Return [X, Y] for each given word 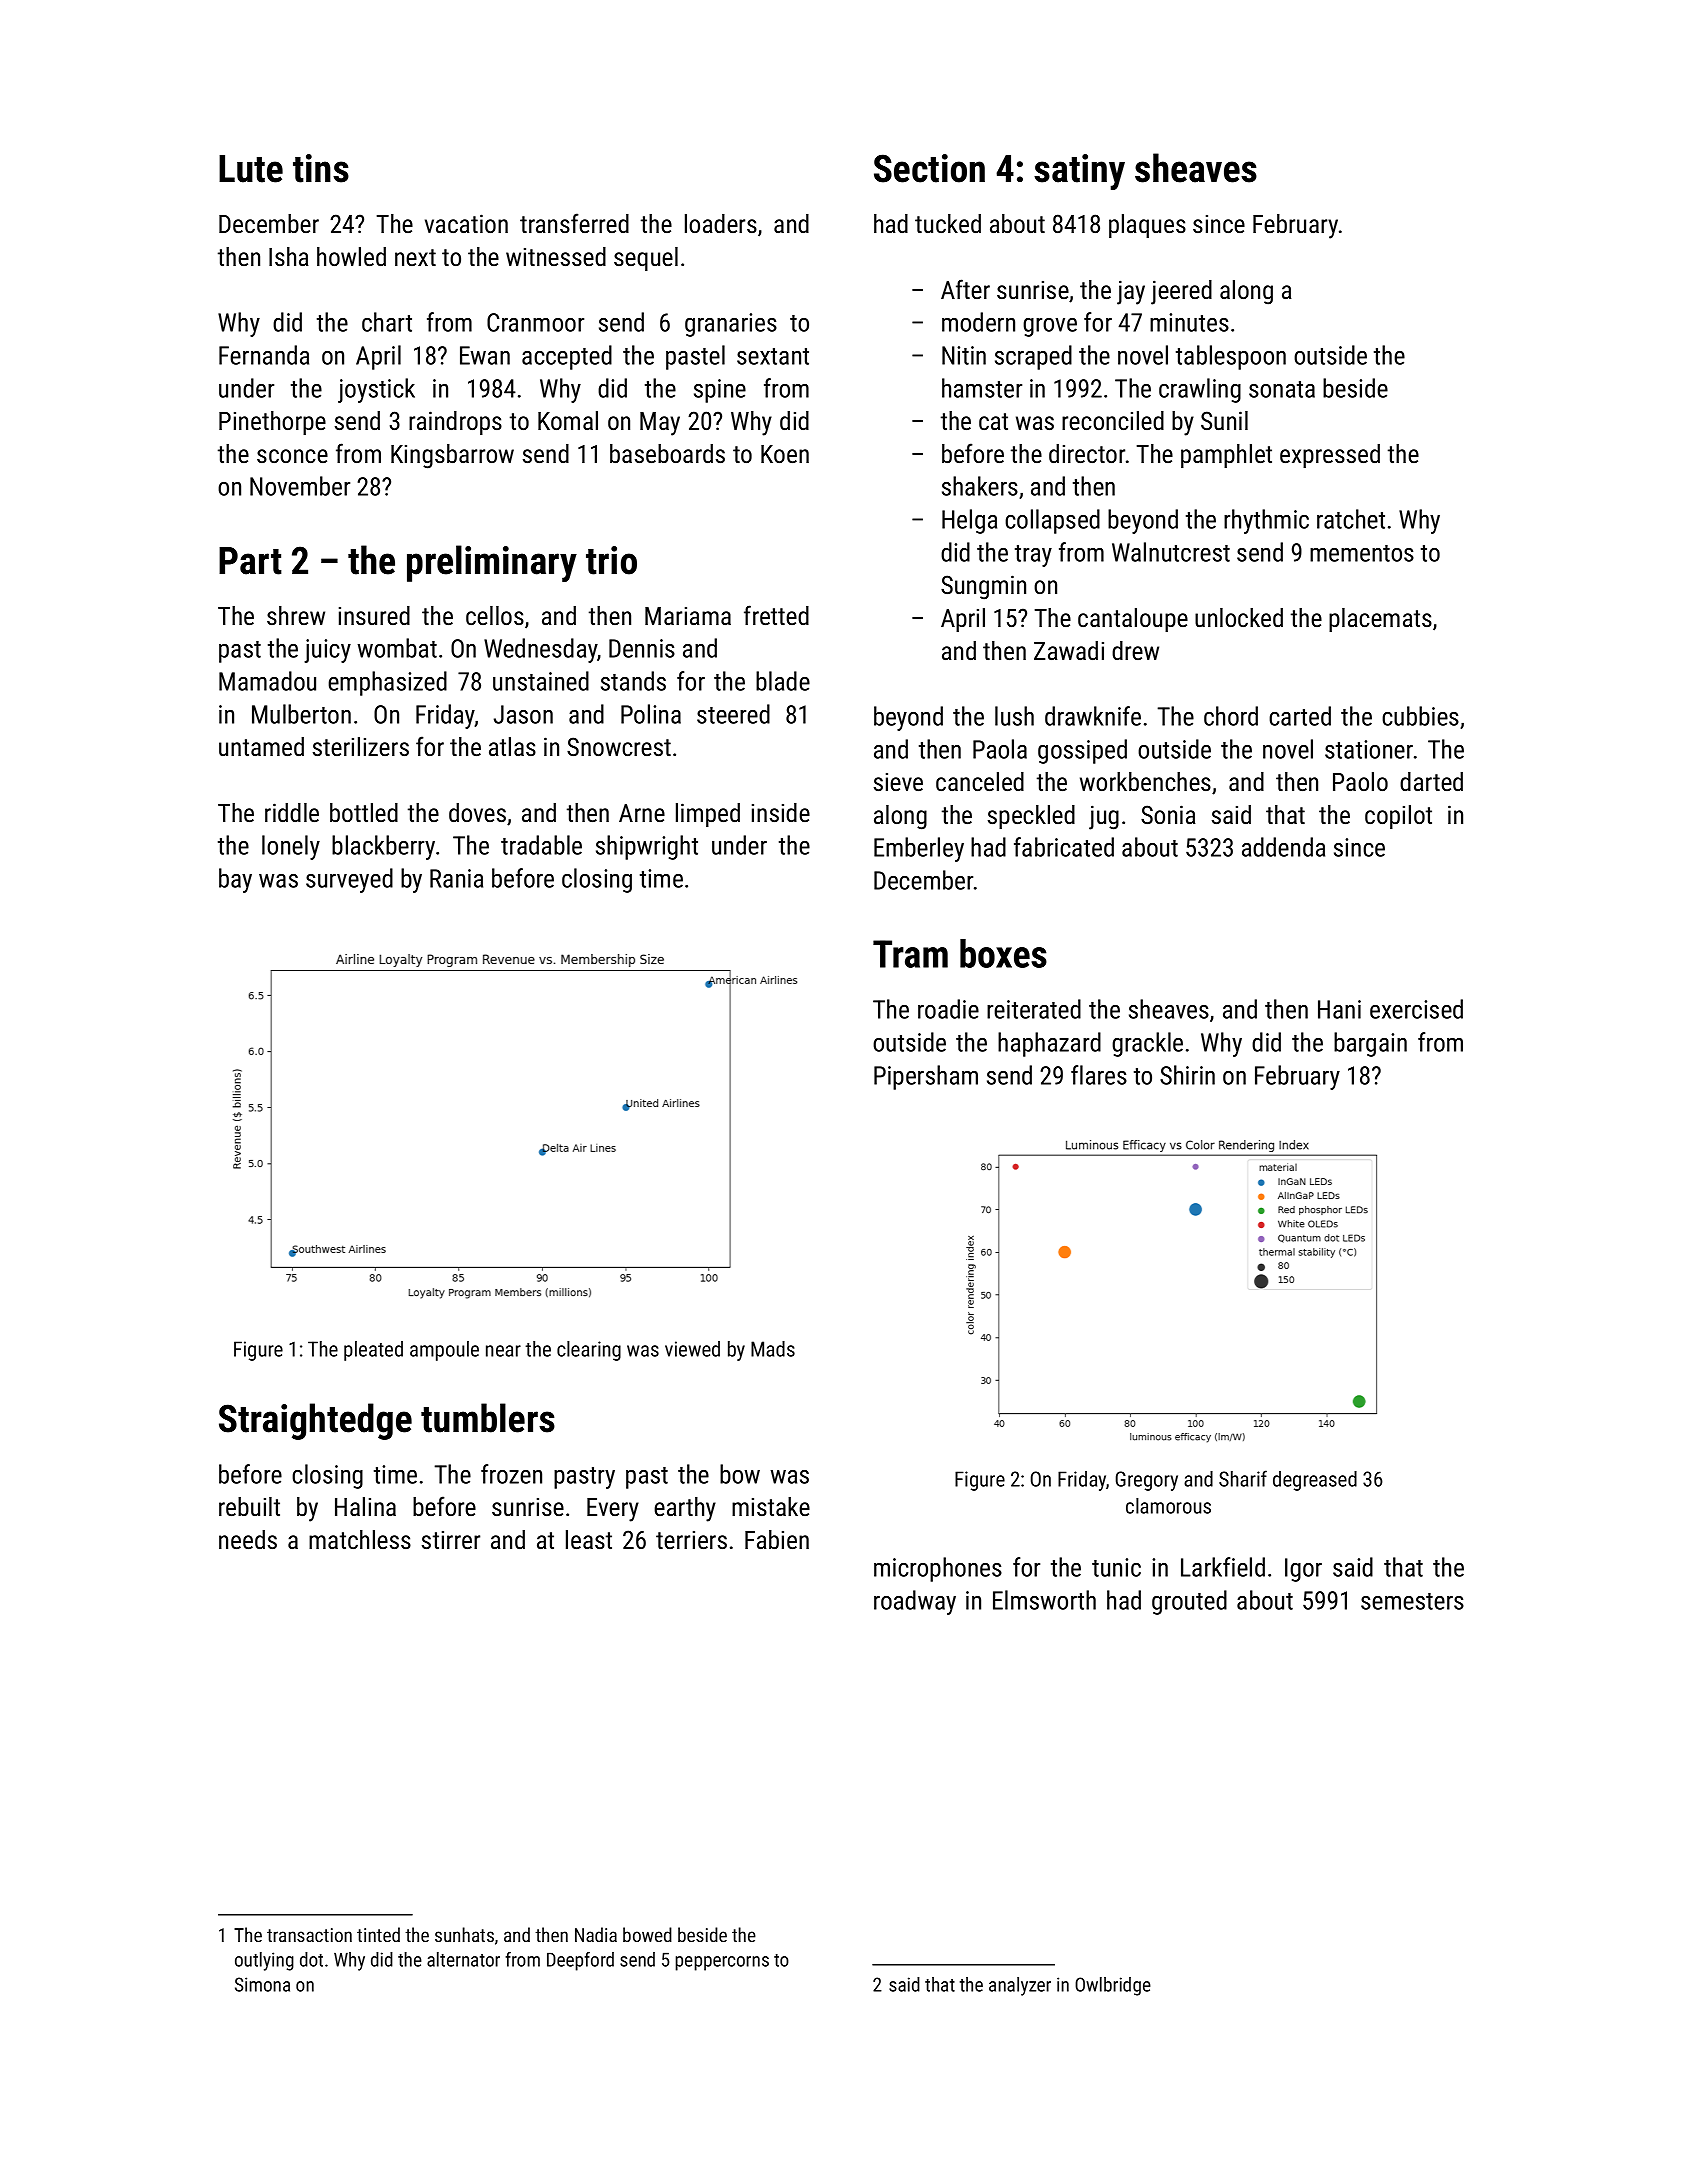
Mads [773, 1349]
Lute [251, 169]
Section [929, 168]
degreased [1315, 1481]
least [589, 1539]
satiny [1079, 172]
